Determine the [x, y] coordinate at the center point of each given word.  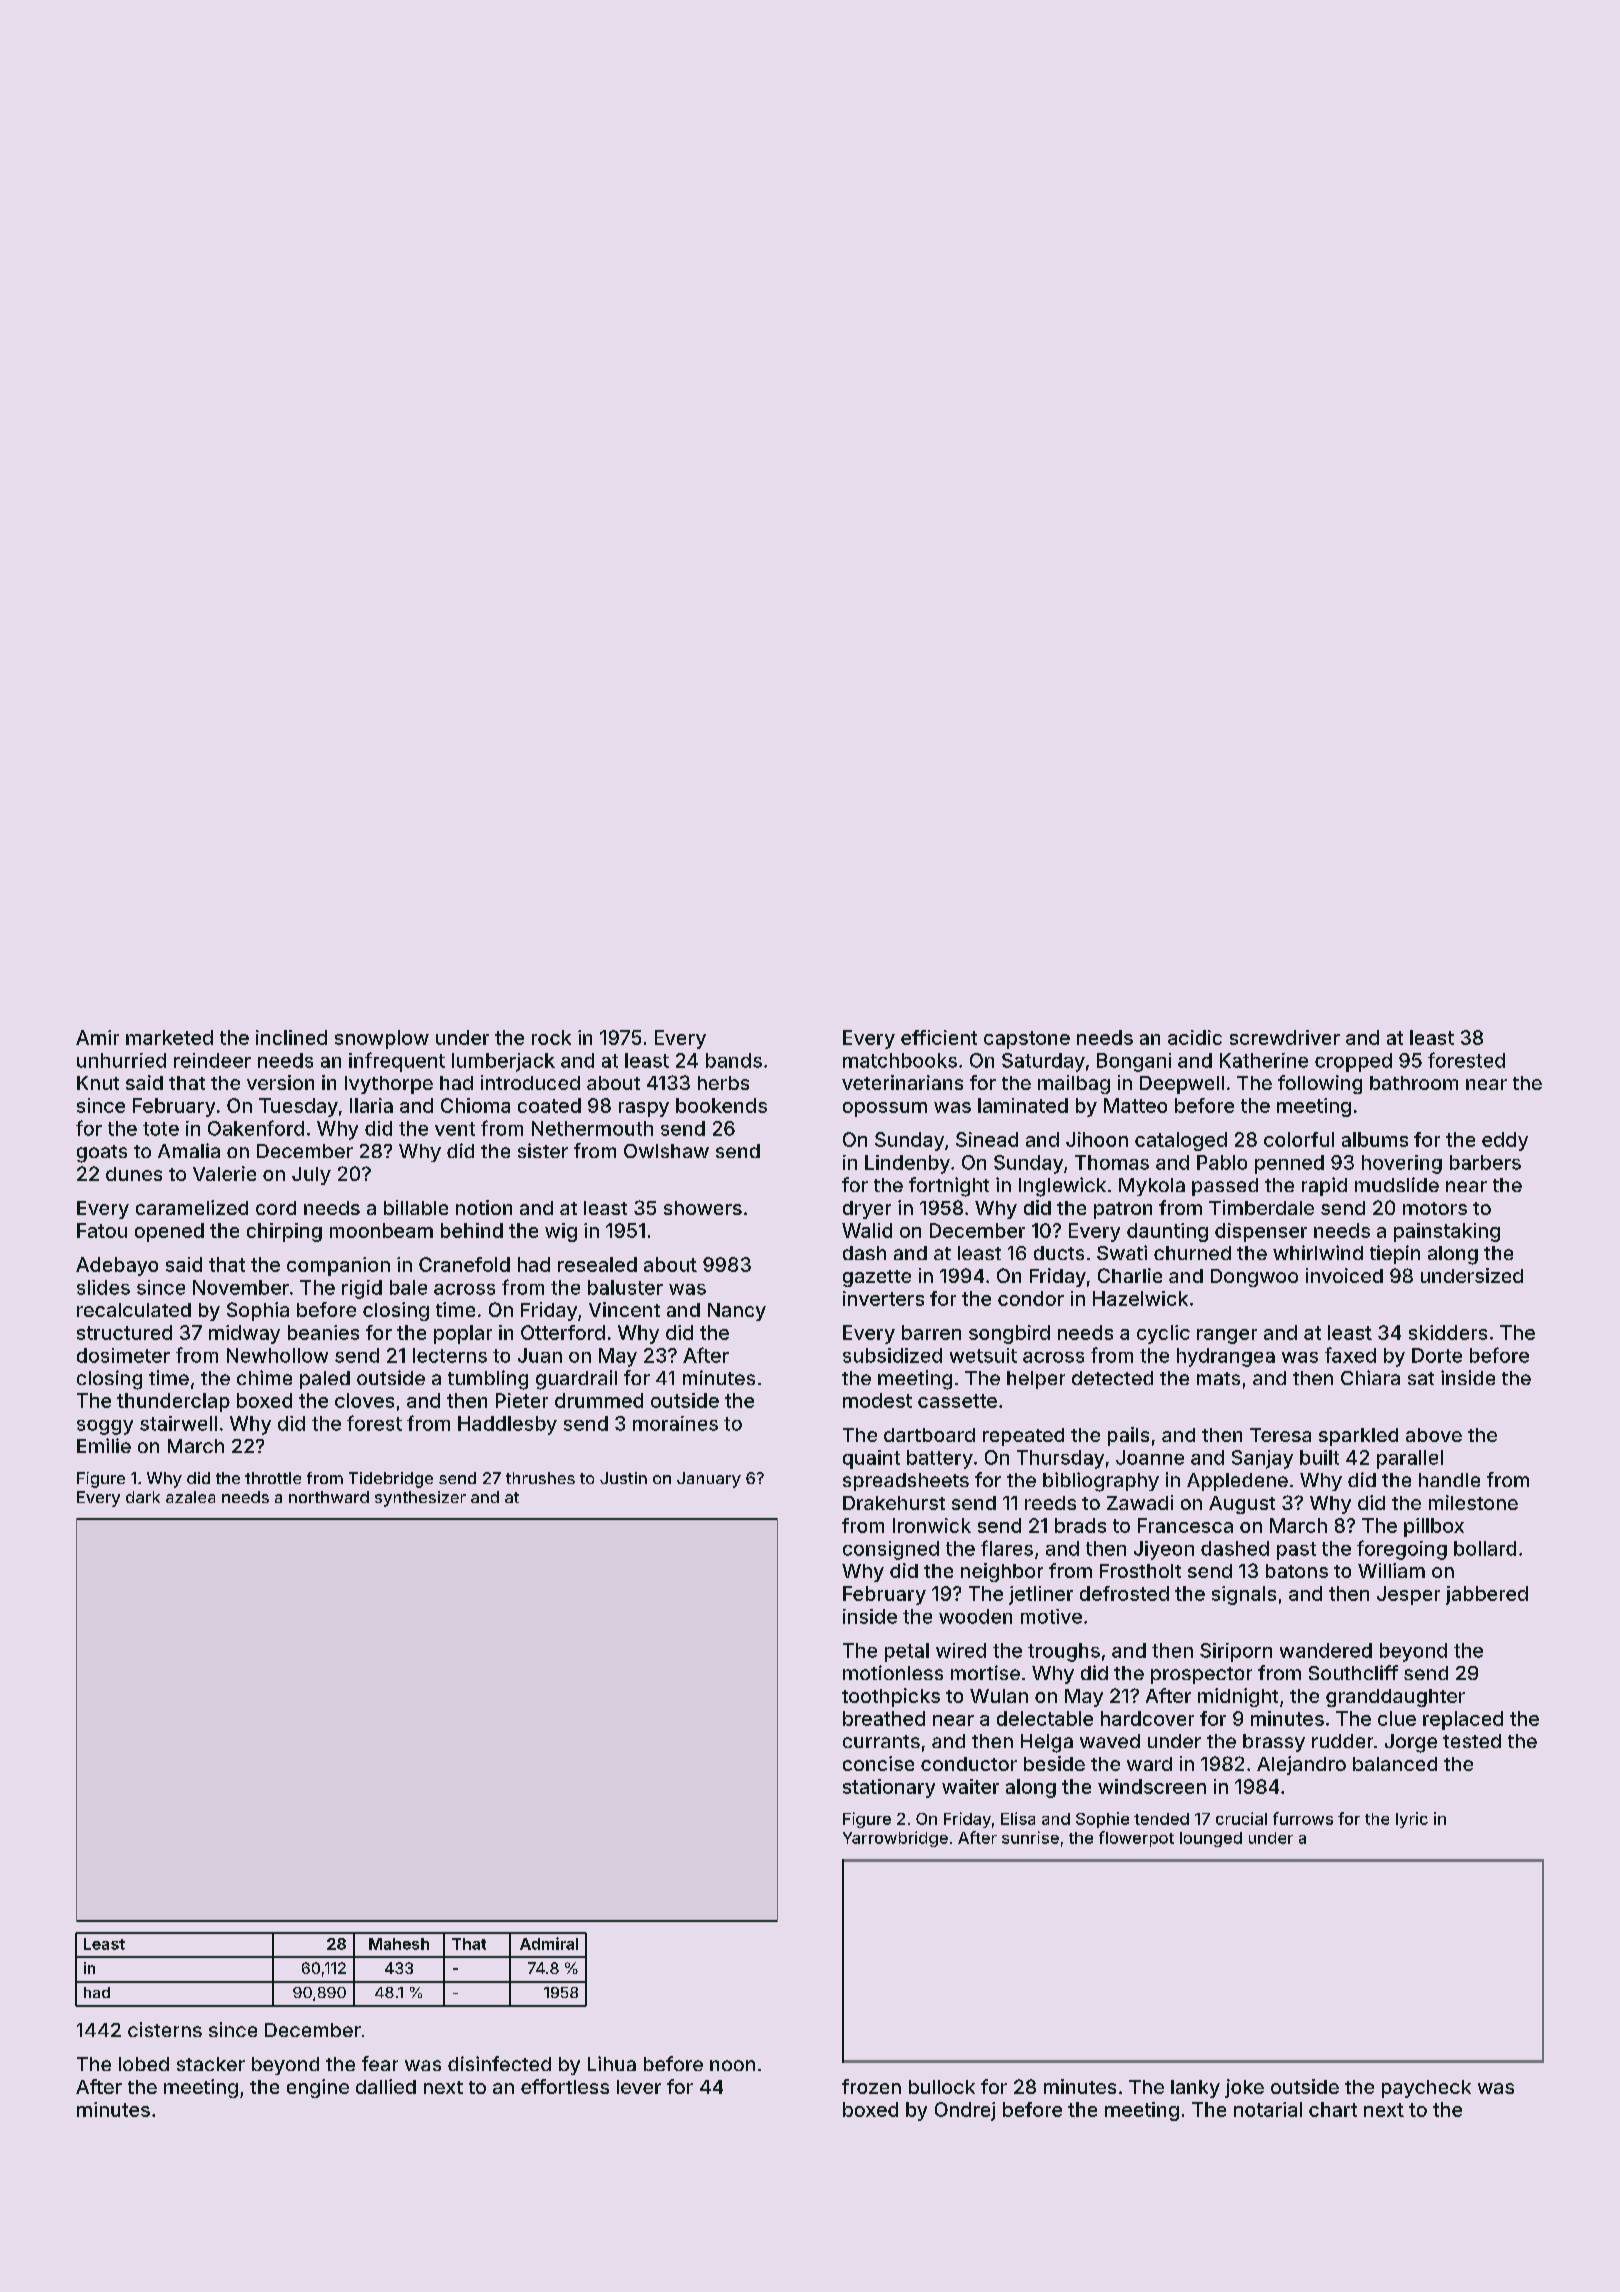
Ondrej [965, 2111]
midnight [1238, 1697]
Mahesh [399, 1944]
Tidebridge [391, 1480]
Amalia [189, 1150]
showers [703, 1208]
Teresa [1280, 1435]
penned [1289, 1164]
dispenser [1261, 1232]
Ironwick [932, 1525]
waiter [970, 1786]
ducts [1059, 1253]
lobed [144, 2064]
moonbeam [381, 1230]
